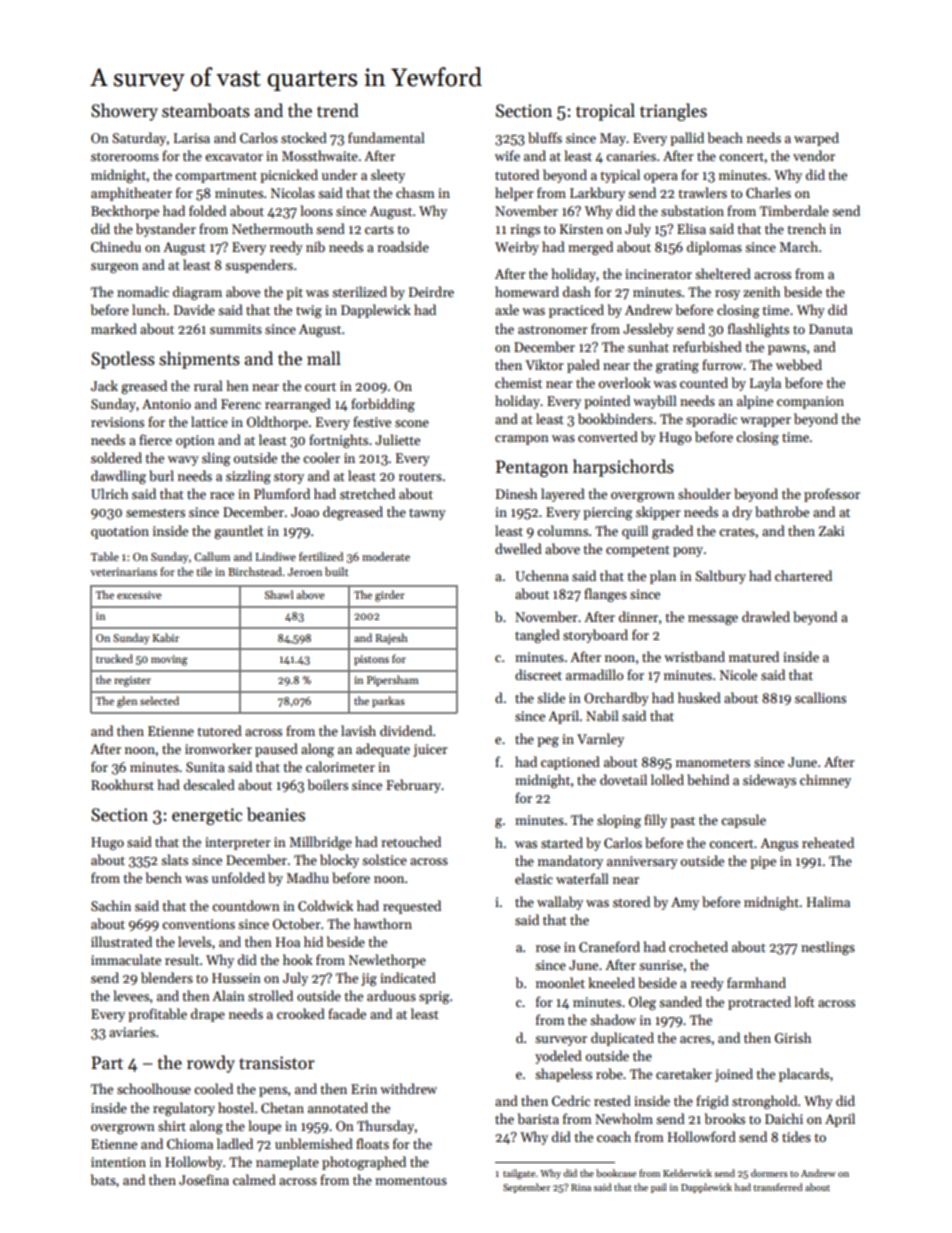 The image size is (952, 1233). I want to click on Nicole, so click(738, 674).
